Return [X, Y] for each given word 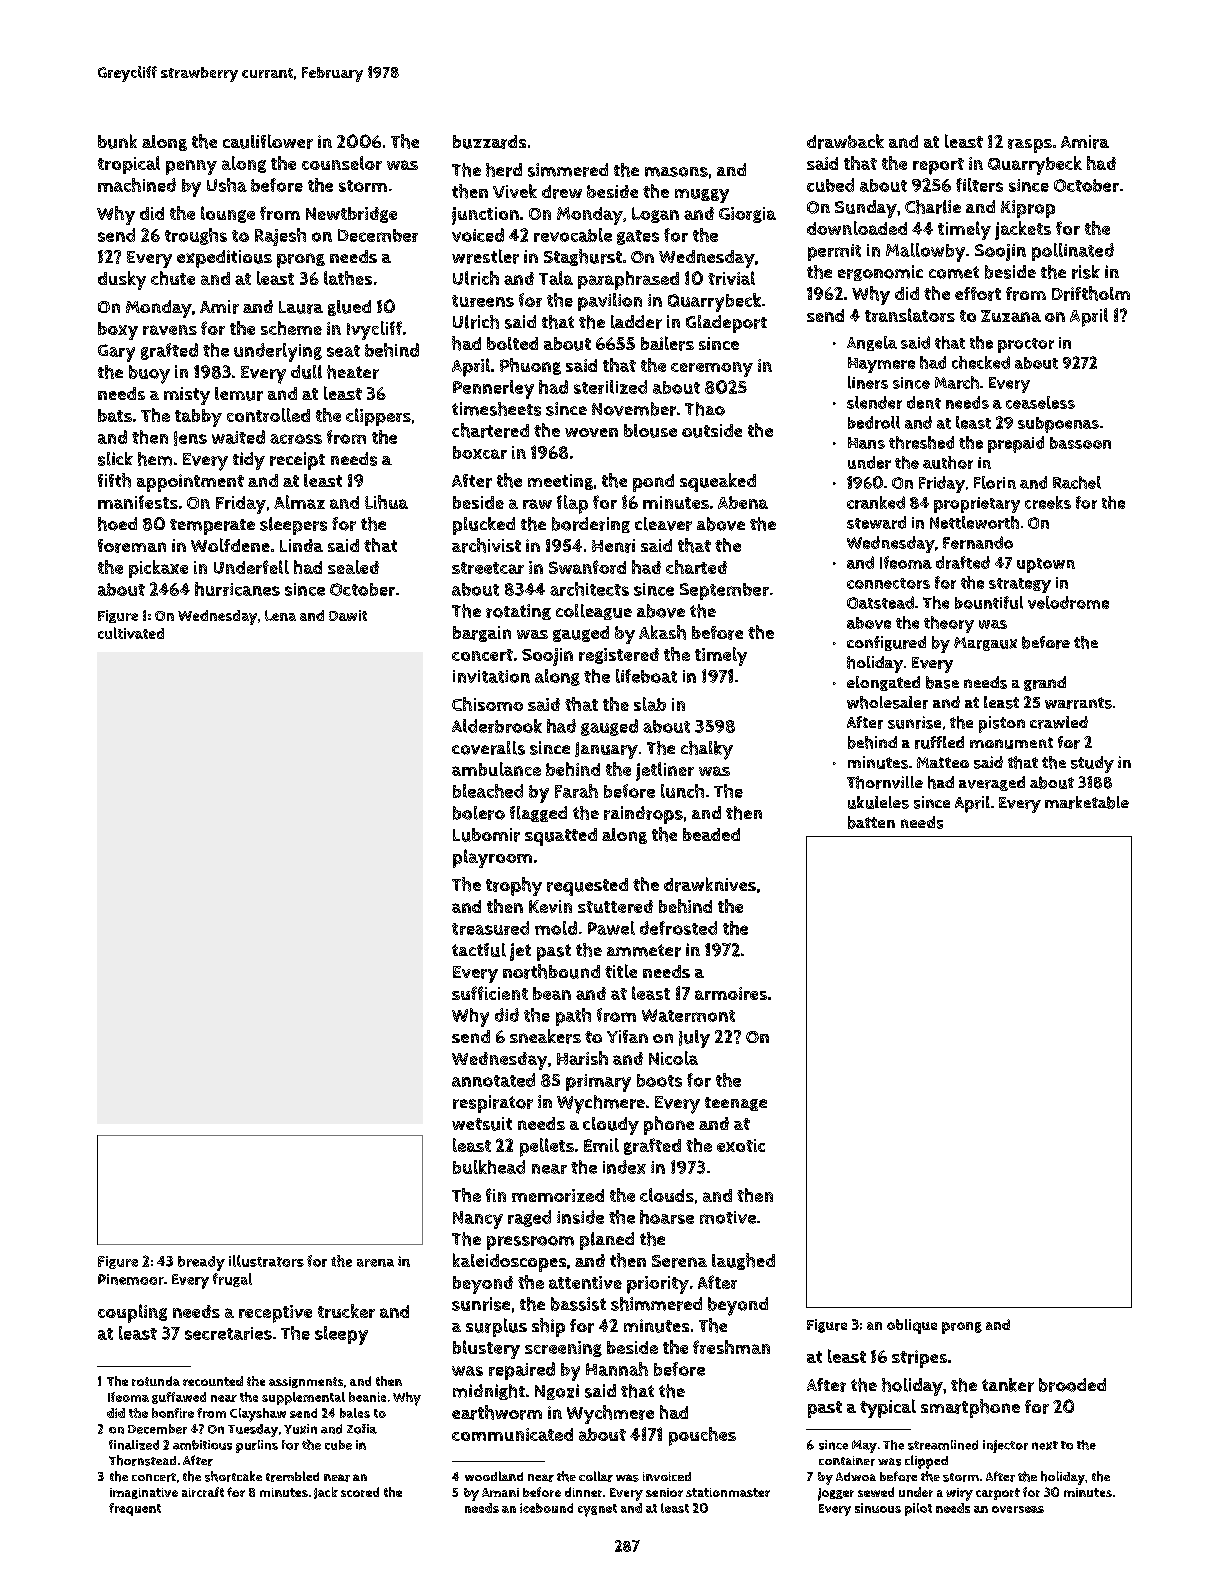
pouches [702, 1436]
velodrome [1068, 602]
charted [696, 567]
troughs [196, 236]
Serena [679, 1261]
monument [1011, 743]
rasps [1030, 146]
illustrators [266, 1261]
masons [676, 172]
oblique [912, 1326]
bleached [488, 791]
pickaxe [158, 569]
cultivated [131, 633]
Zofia [362, 1429]
